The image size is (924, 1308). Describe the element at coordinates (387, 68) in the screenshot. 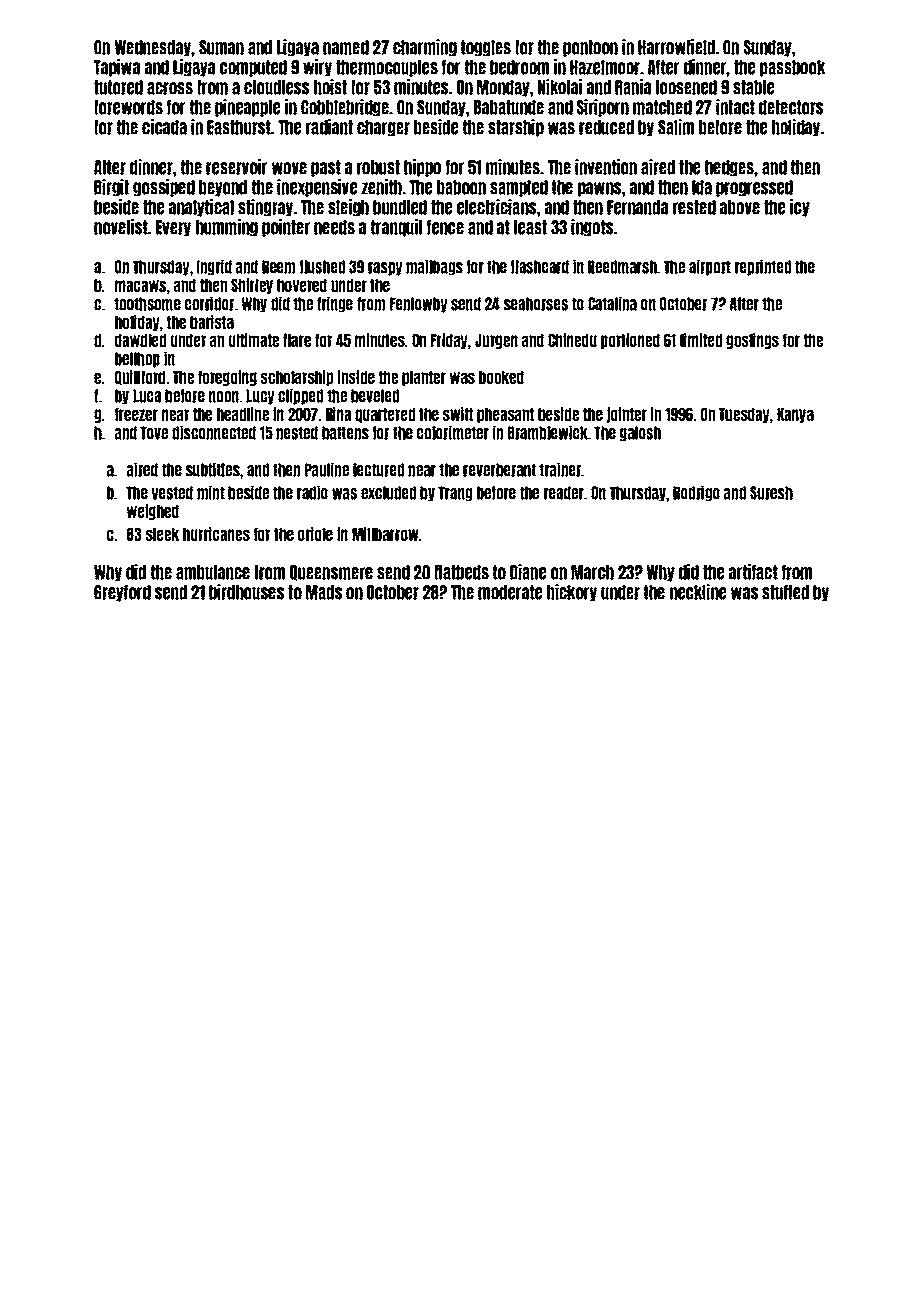

I see `thermocouples` at that location.
